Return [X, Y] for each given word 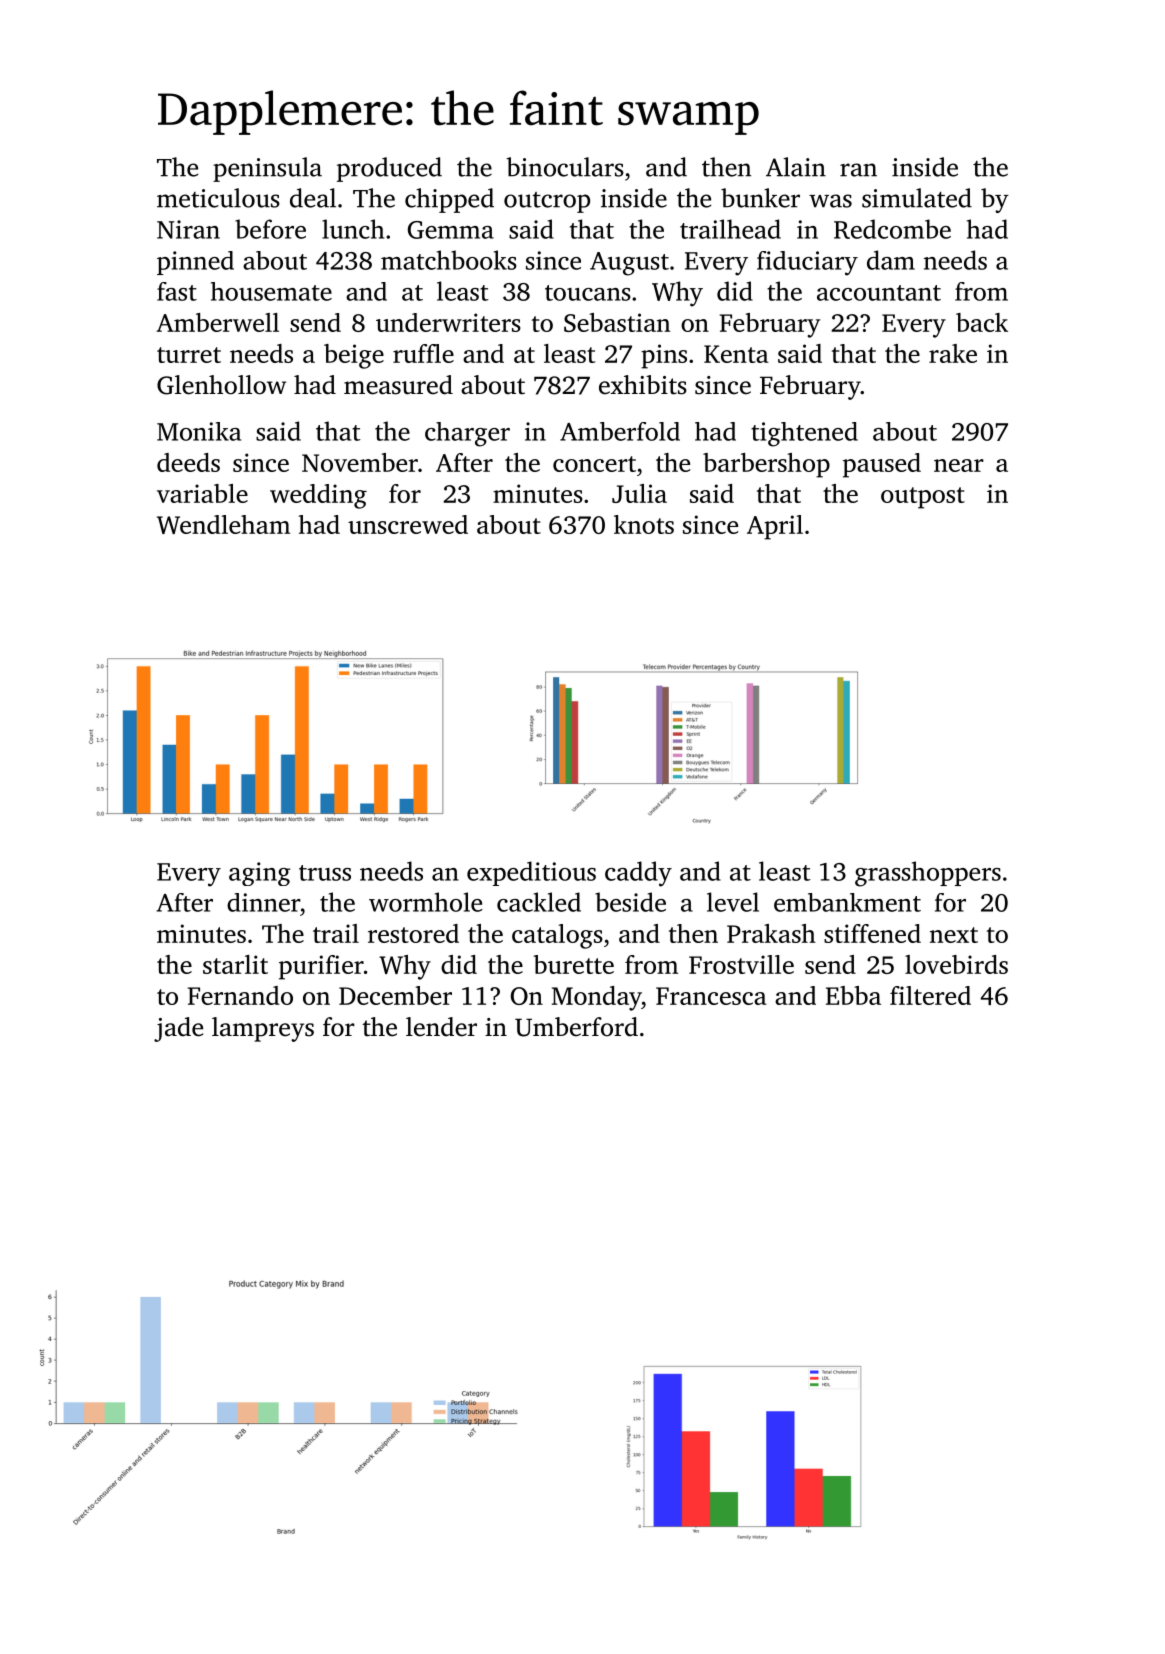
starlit [235, 964]
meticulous [218, 198]
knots [644, 524]
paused [882, 465]
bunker [760, 198]
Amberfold [620, 431]
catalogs [557, 936]
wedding [318, 496]
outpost [923, 498]
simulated [917, 198]
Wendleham [223, 524]
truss [325, 873]
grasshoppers [928, 874]
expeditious [531, 873]
